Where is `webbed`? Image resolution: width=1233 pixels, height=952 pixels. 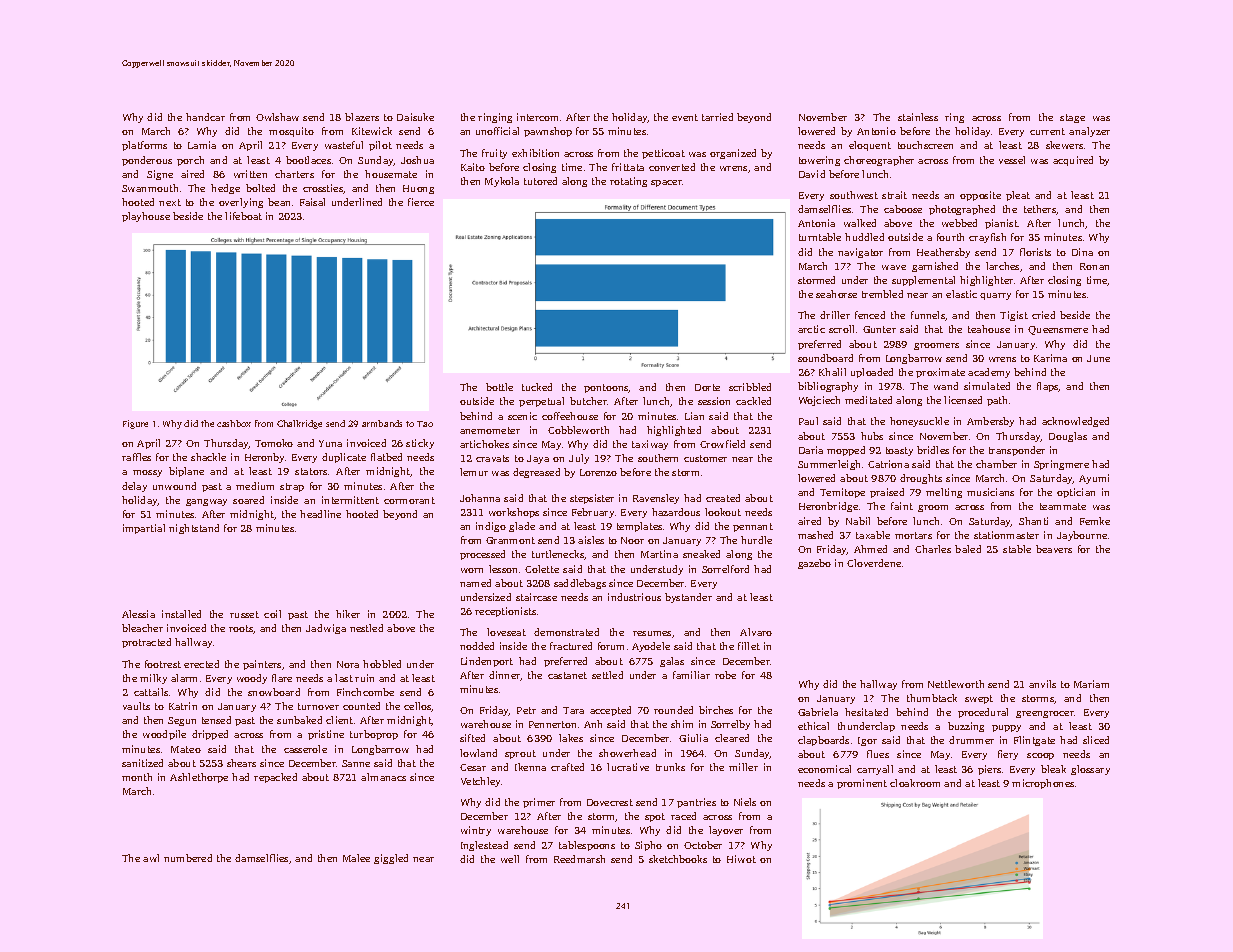 webbed is located at coordinates (959, 223).
